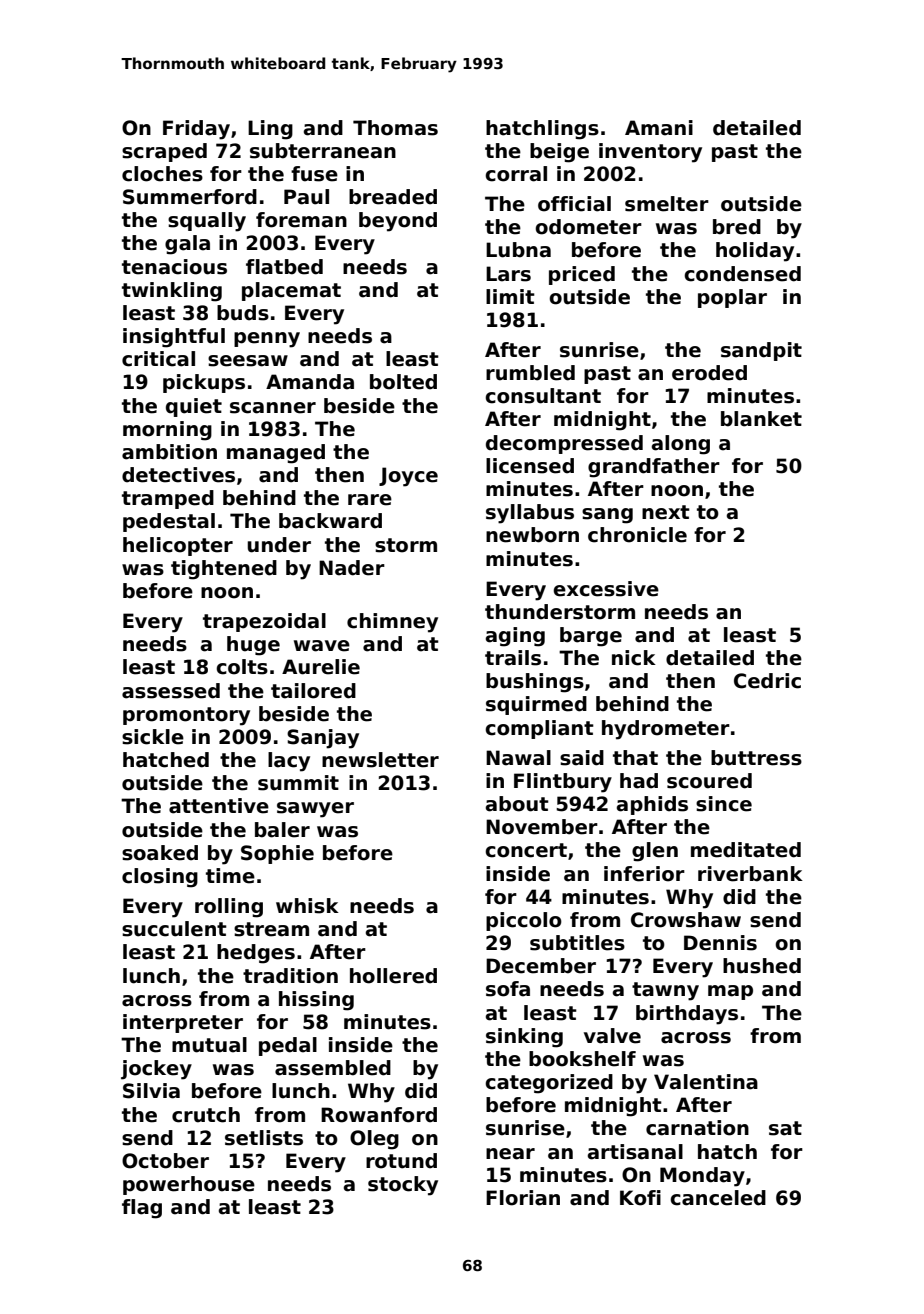  What do you see at coordinates (706, 1082) in the document?
I see `Valentina` at bounding box center [706, 1082].
